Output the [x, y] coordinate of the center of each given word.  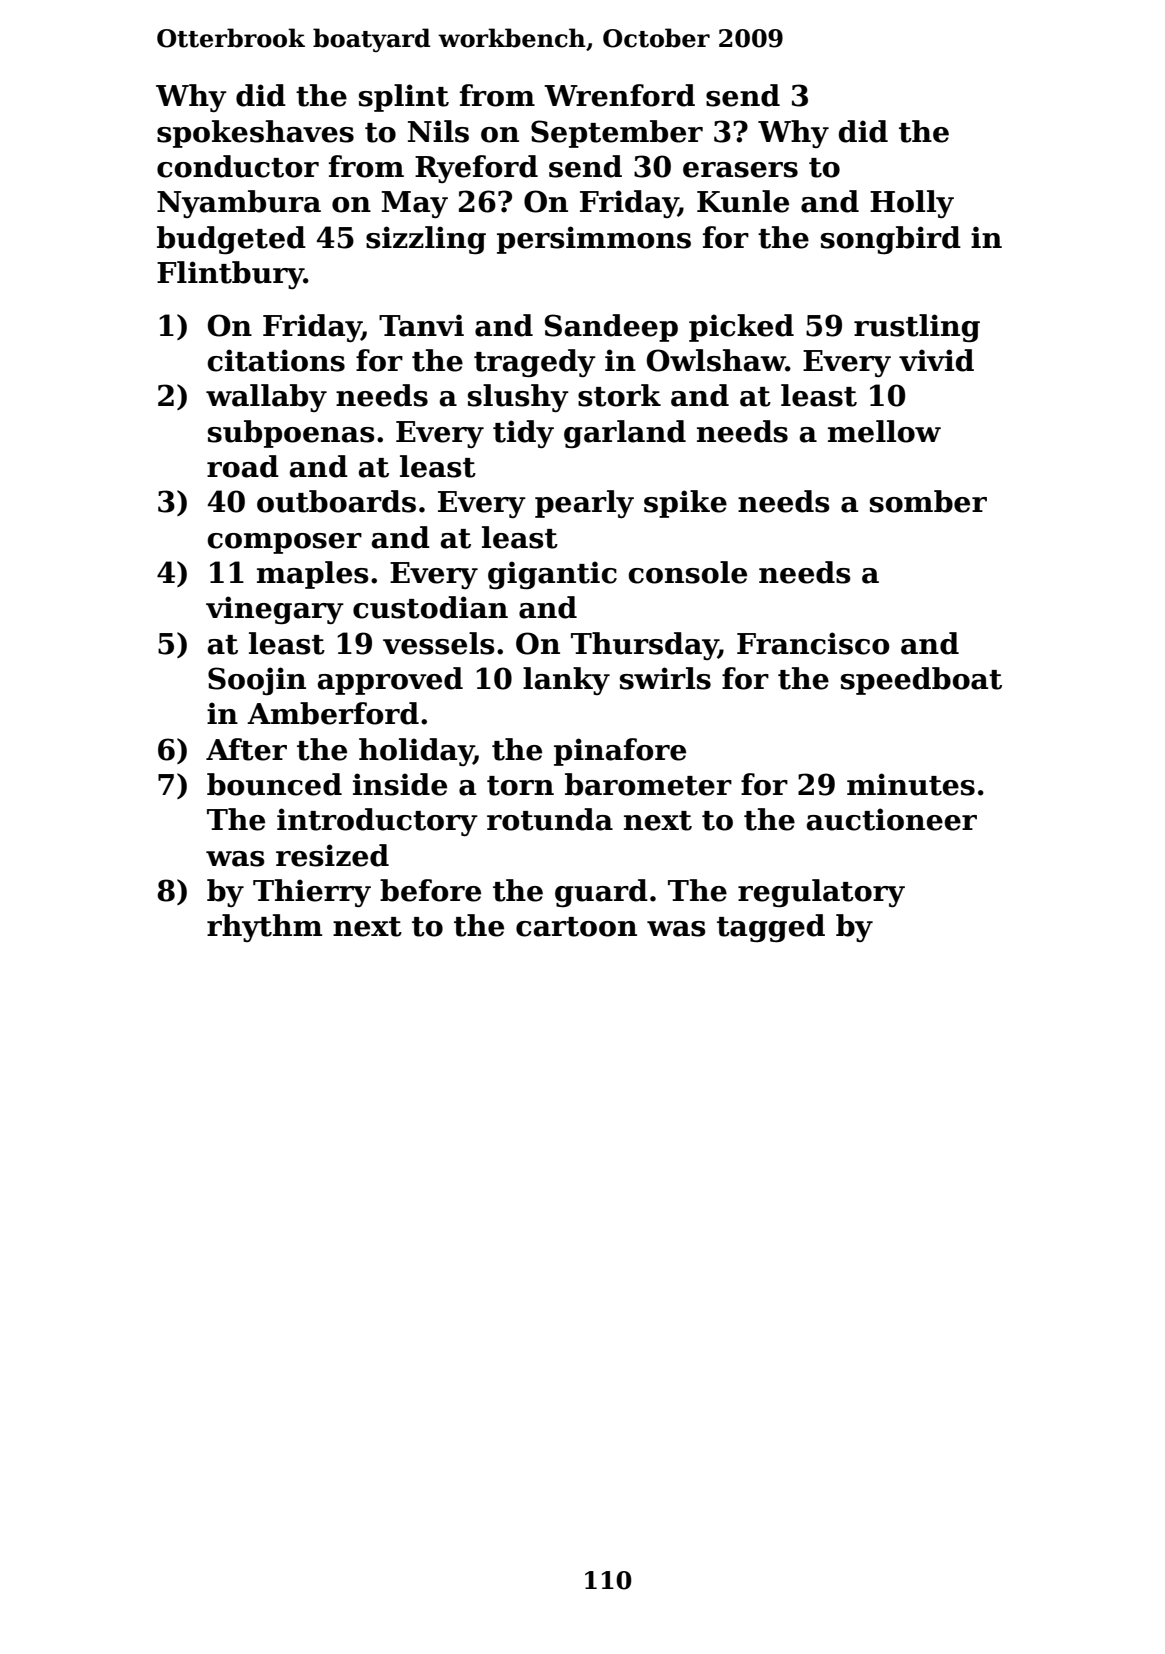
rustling [917, 328]
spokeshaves [255, 134]
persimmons [594, 240]
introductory [377, 822]
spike [685, 504]
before [430, 890]
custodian [430, 607]
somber [928, 501]
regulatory [821, 893]
